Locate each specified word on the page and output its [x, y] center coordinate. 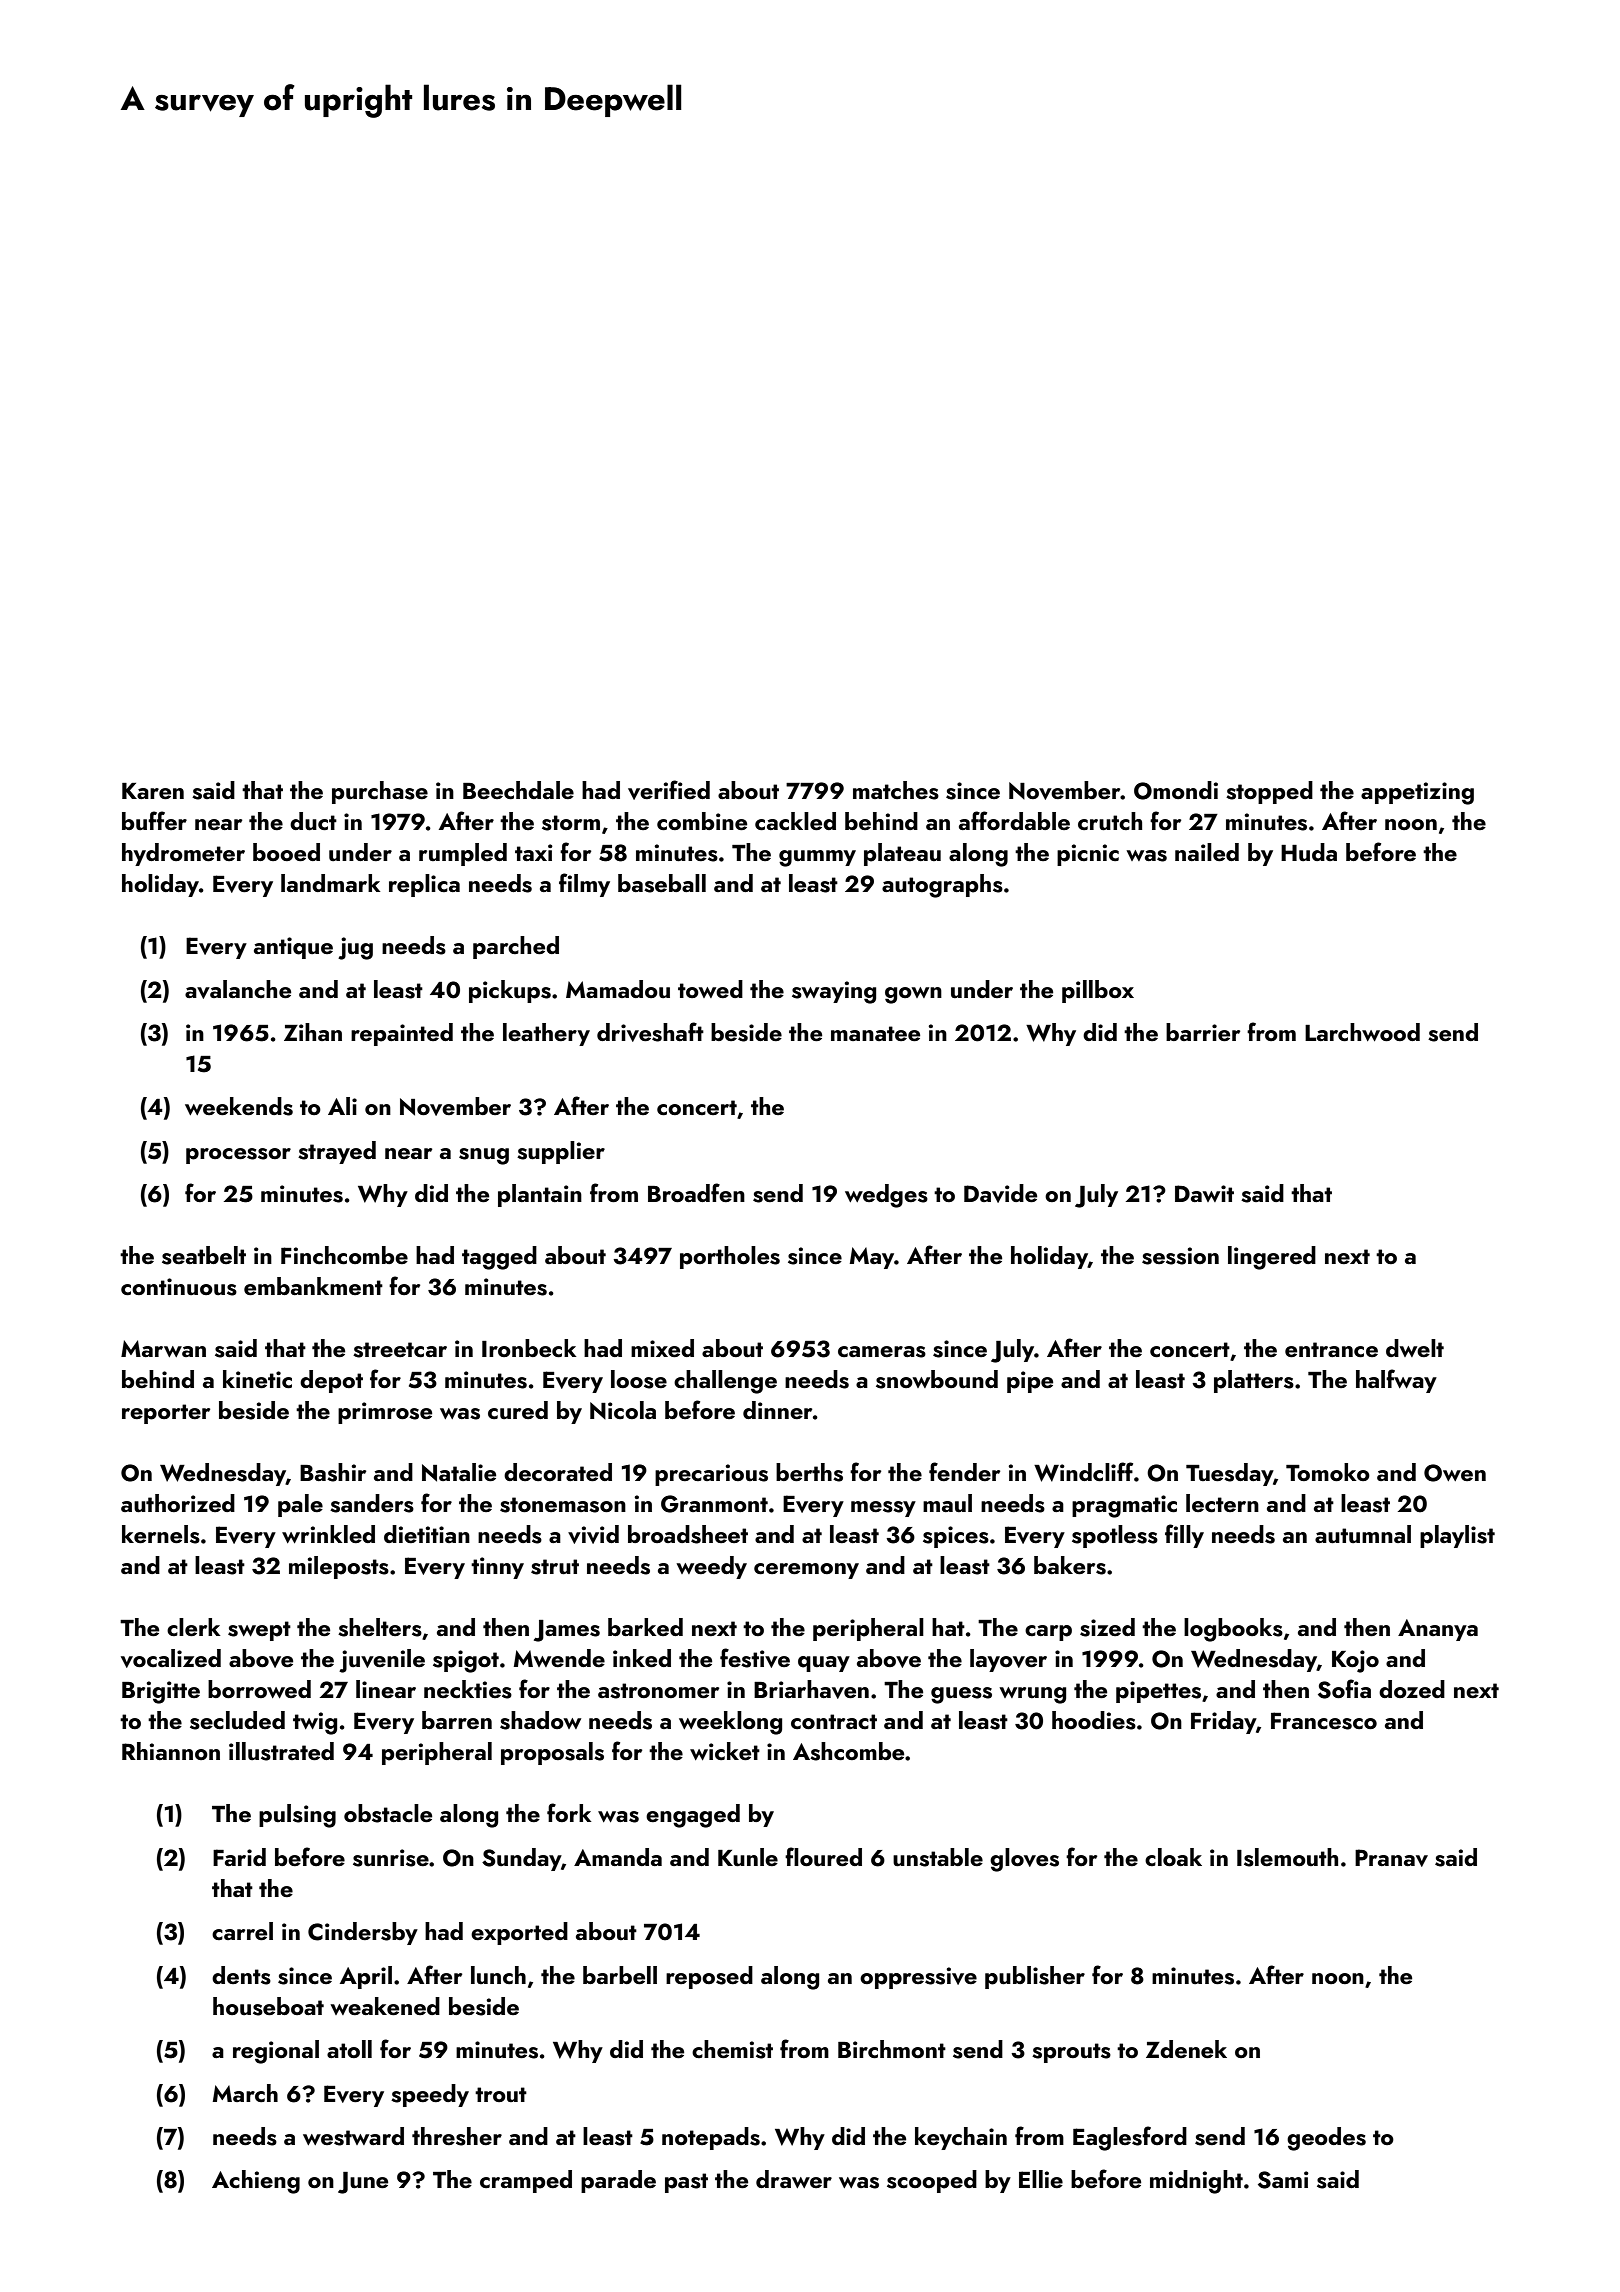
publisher [1035, 1977]
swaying [834, 992]
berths [809, 1472]
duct [313, 821]
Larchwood [1362, 1032]
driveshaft [650, 1032]
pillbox [1098, 991]
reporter [166, 1414]
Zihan [313, 1032]
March [245, 2093]
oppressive [918, 1978]
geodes [1326, 2139]
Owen [1455, 1473]
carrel [242, 1931]
